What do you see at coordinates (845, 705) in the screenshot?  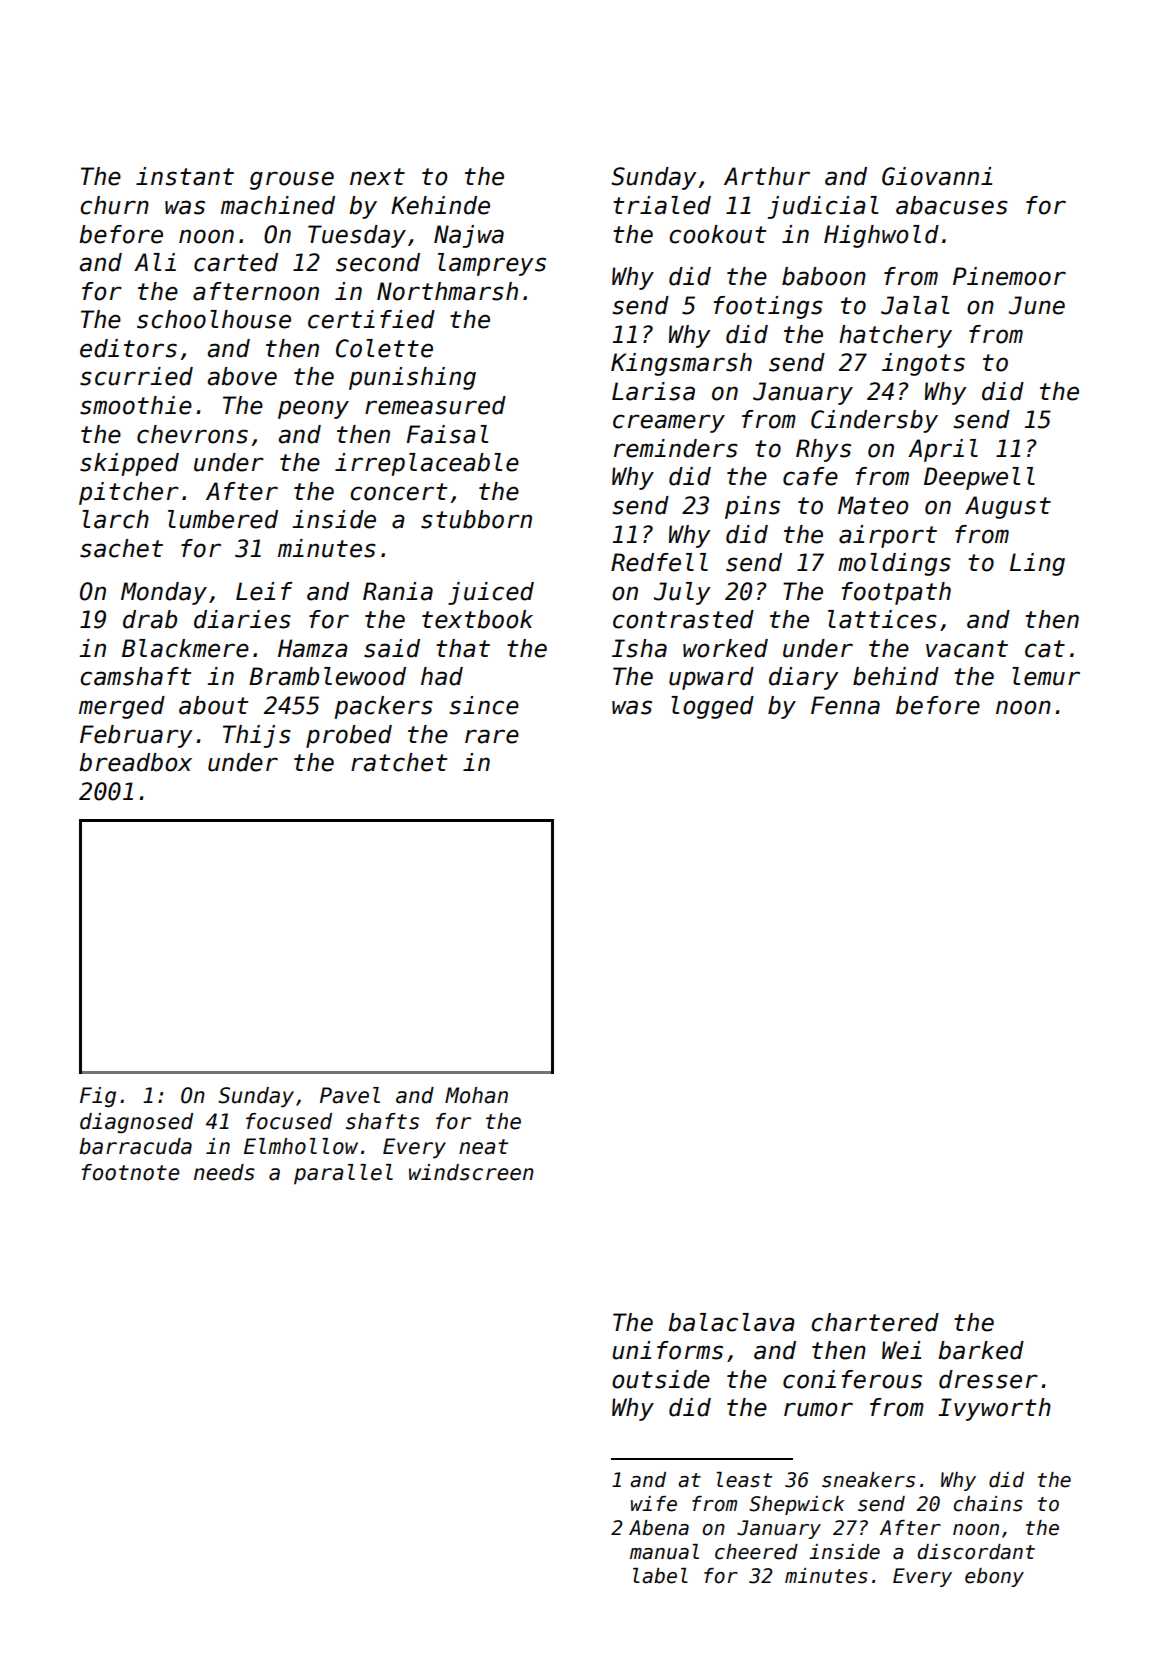 I see `Fenna` at bounding box center [845, 705].
